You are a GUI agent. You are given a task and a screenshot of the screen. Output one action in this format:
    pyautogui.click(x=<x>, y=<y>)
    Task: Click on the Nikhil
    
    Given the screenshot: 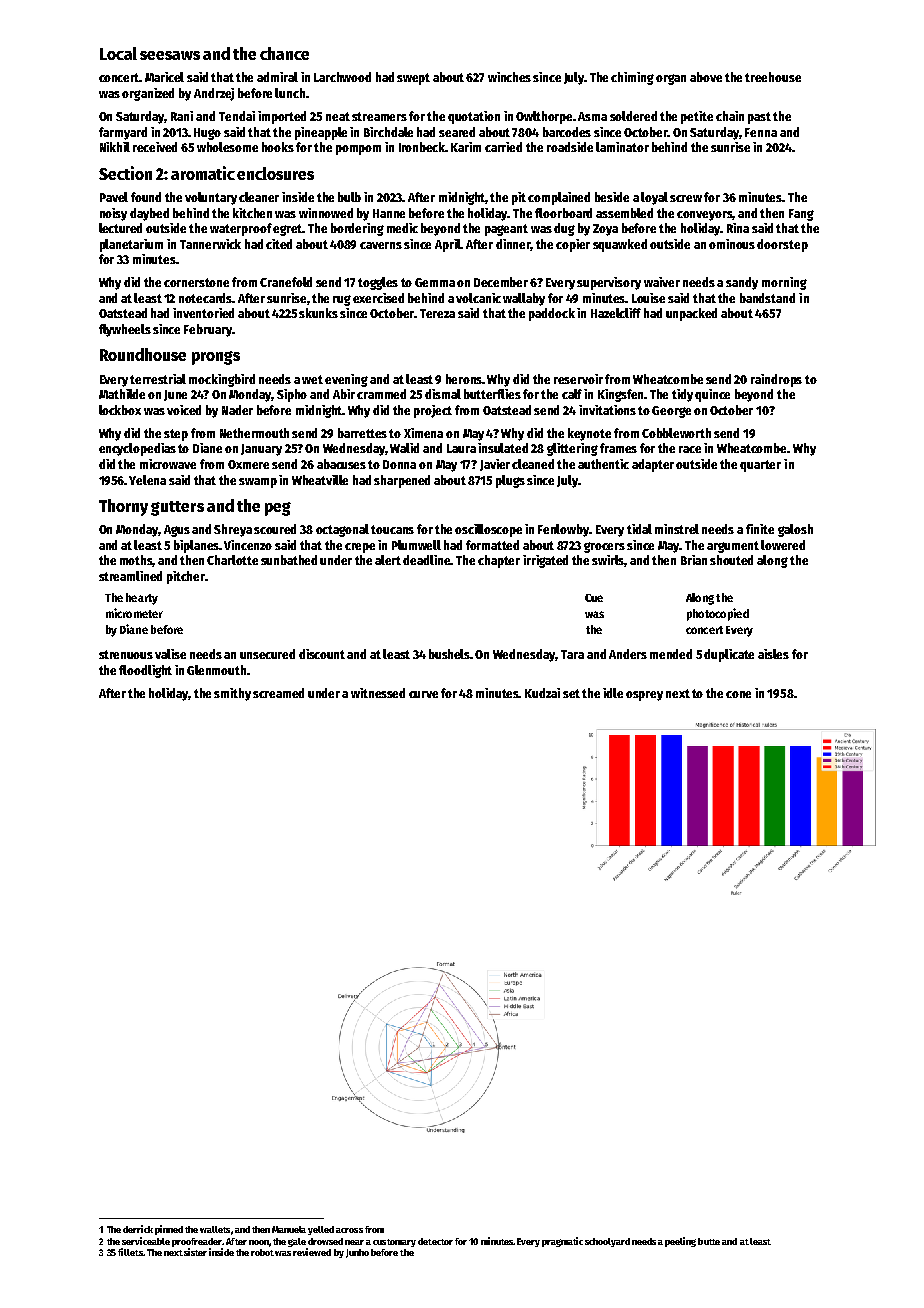 What is the action you would take?
    pyautogui.click(x=115, y=147)
